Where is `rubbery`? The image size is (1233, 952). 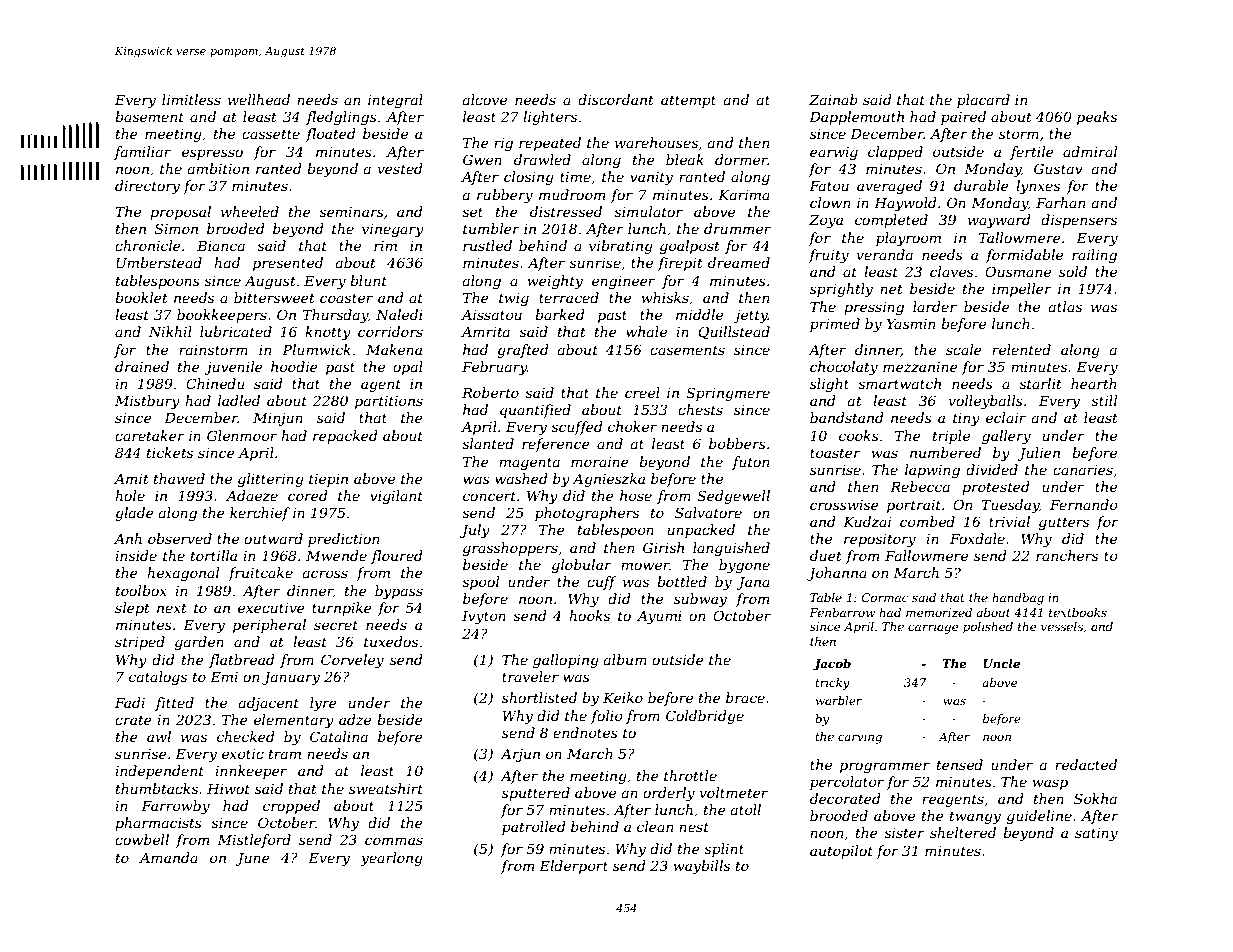 rubbery is located at coordinates (505, 196).
